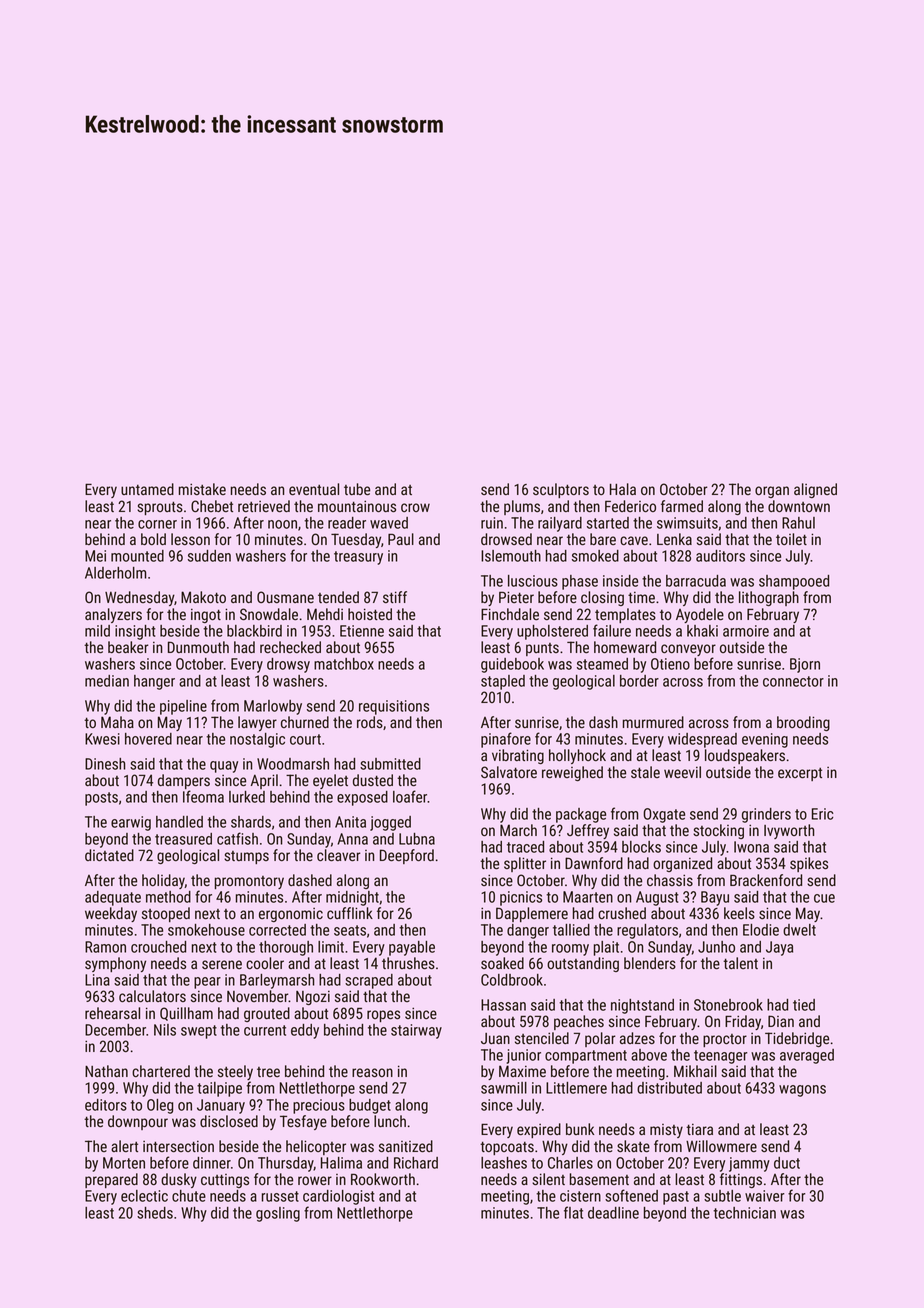 Image resolution: width=924 pixels, height=1308 pixels. I want to click on disclosed, so click(229, 1121).
